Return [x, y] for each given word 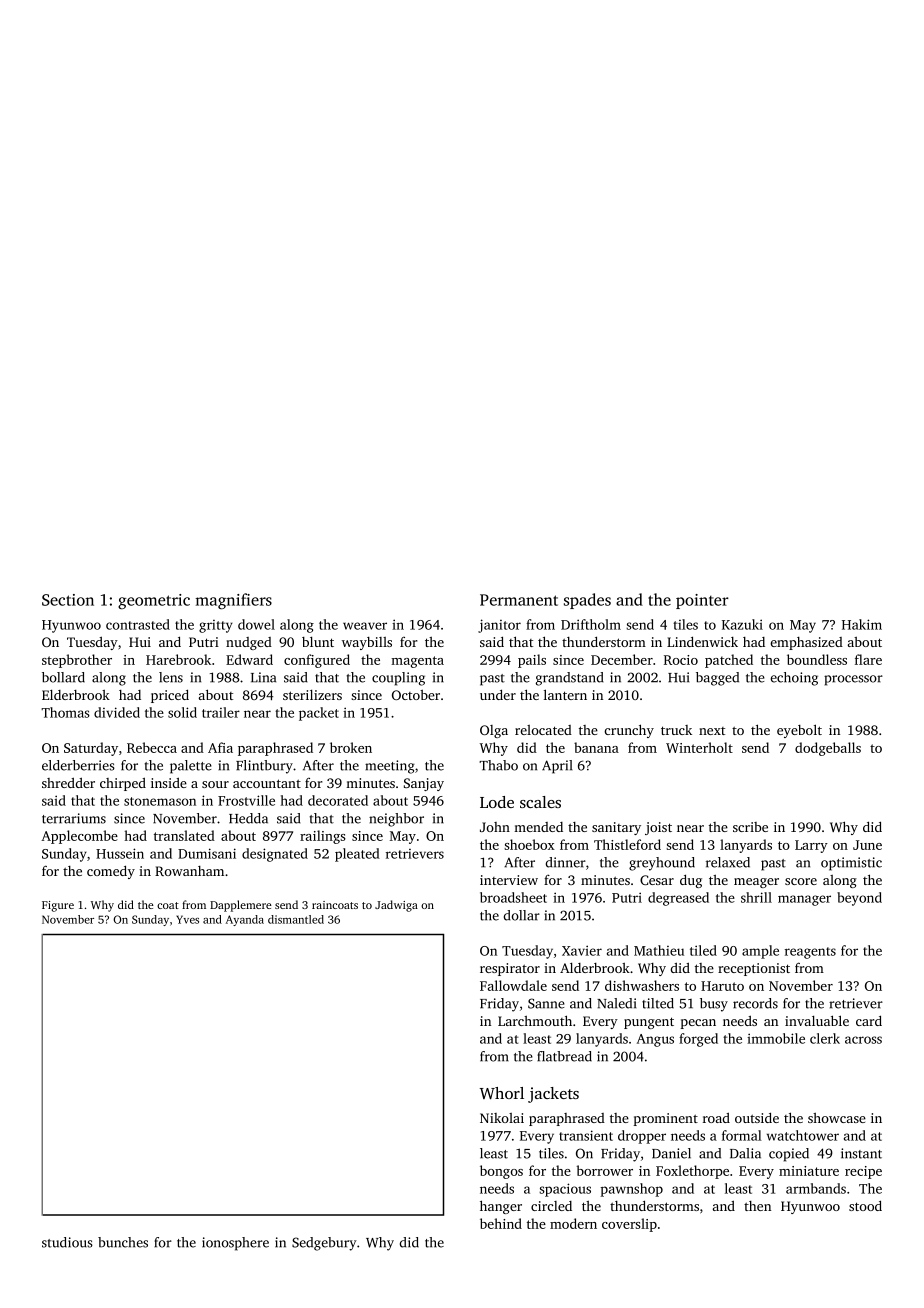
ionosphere [235, 1244]
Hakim [862, 624]
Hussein [120, 853]
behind [501, 1223]
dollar [522, 915]
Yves [187, 919]
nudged [249, 643]
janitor [499, 626]
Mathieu [659, 950]
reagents [810, 953]
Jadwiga [396, 906]
